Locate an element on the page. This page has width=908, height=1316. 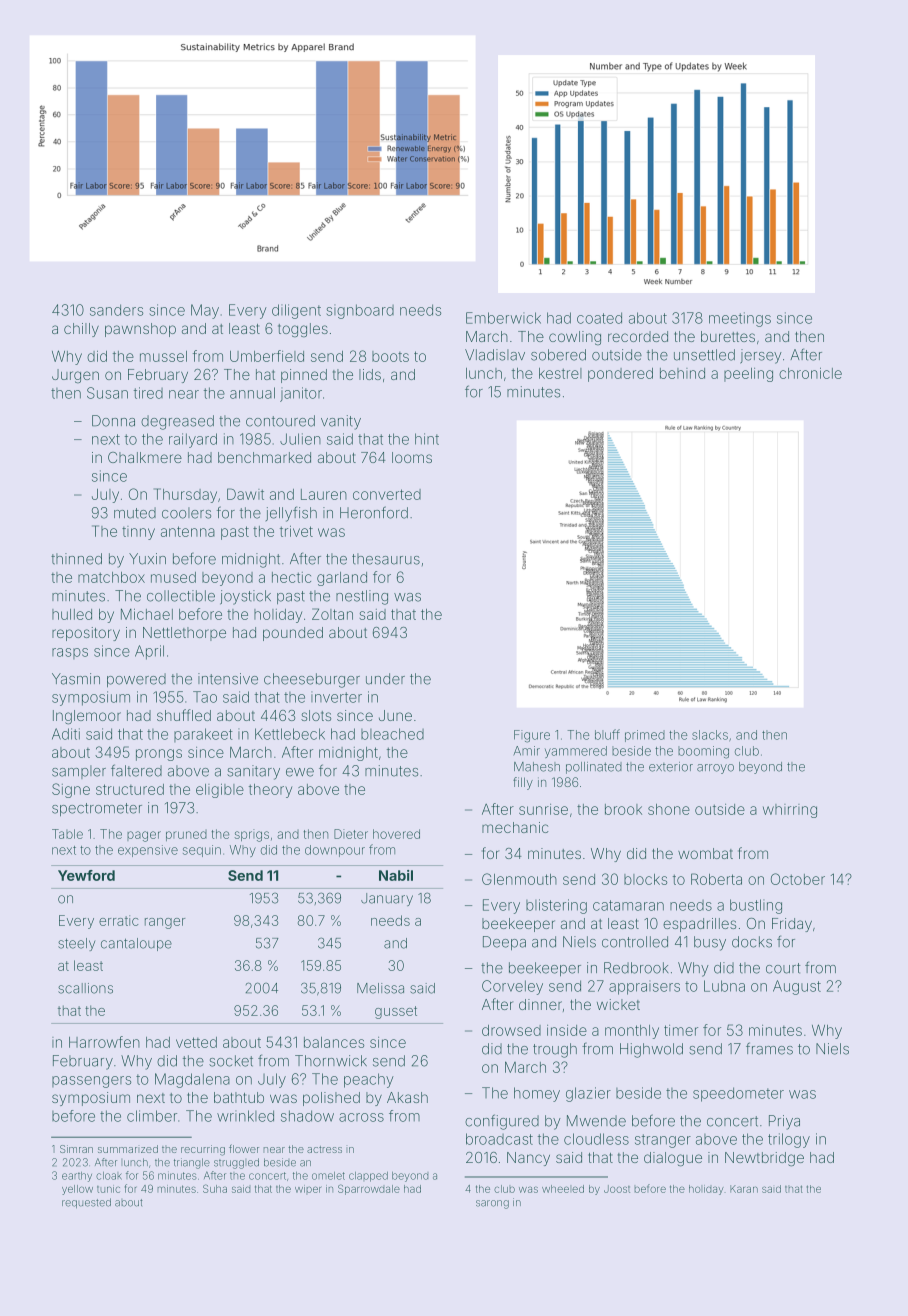
coated is located at coordinates (599, 318).
